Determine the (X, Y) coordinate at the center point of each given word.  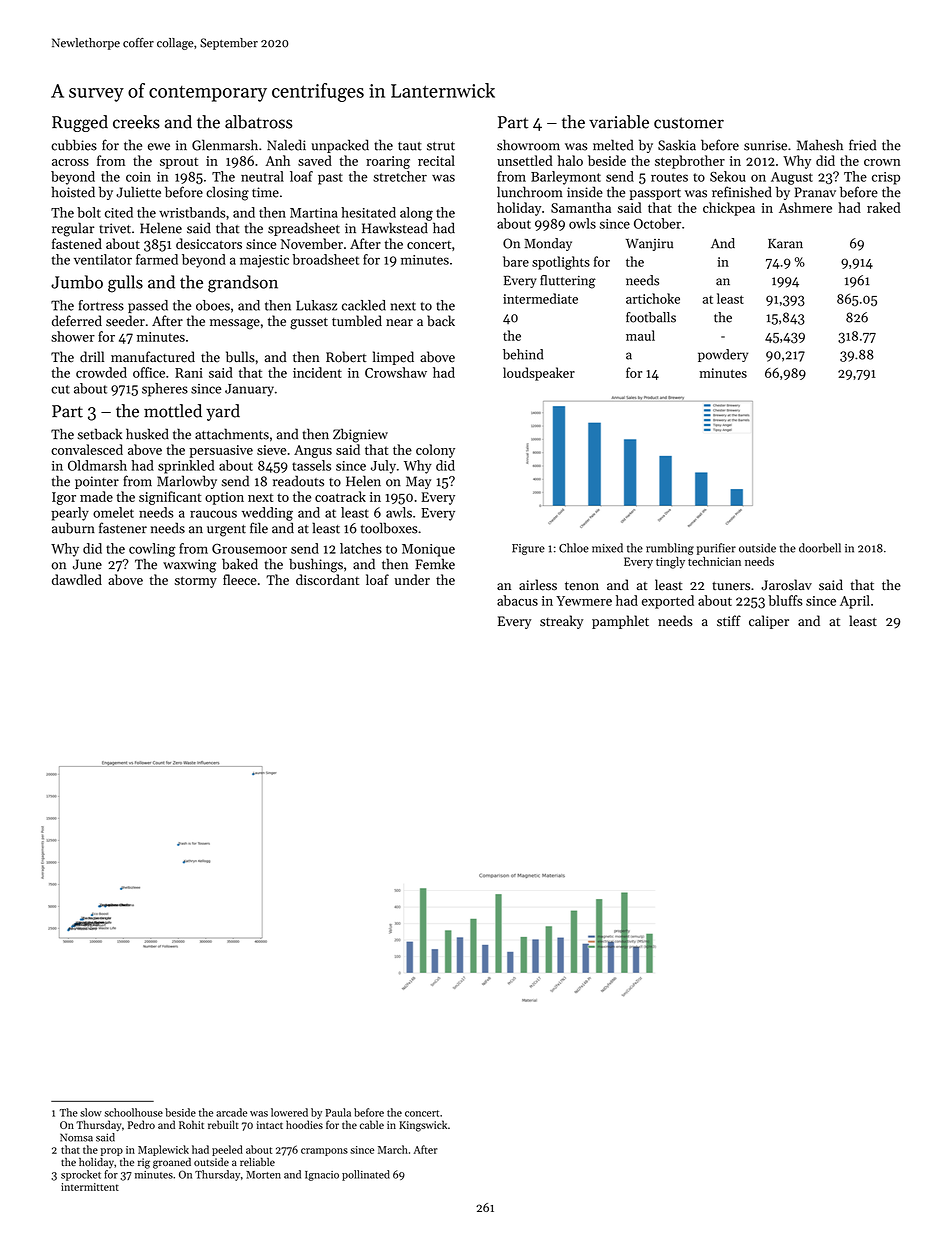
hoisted (73, 192)
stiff (729, 621)
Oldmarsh (97, 465)
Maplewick (163, 1150)
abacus (517, 600)
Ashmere (805, 207)
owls (582, 223)
